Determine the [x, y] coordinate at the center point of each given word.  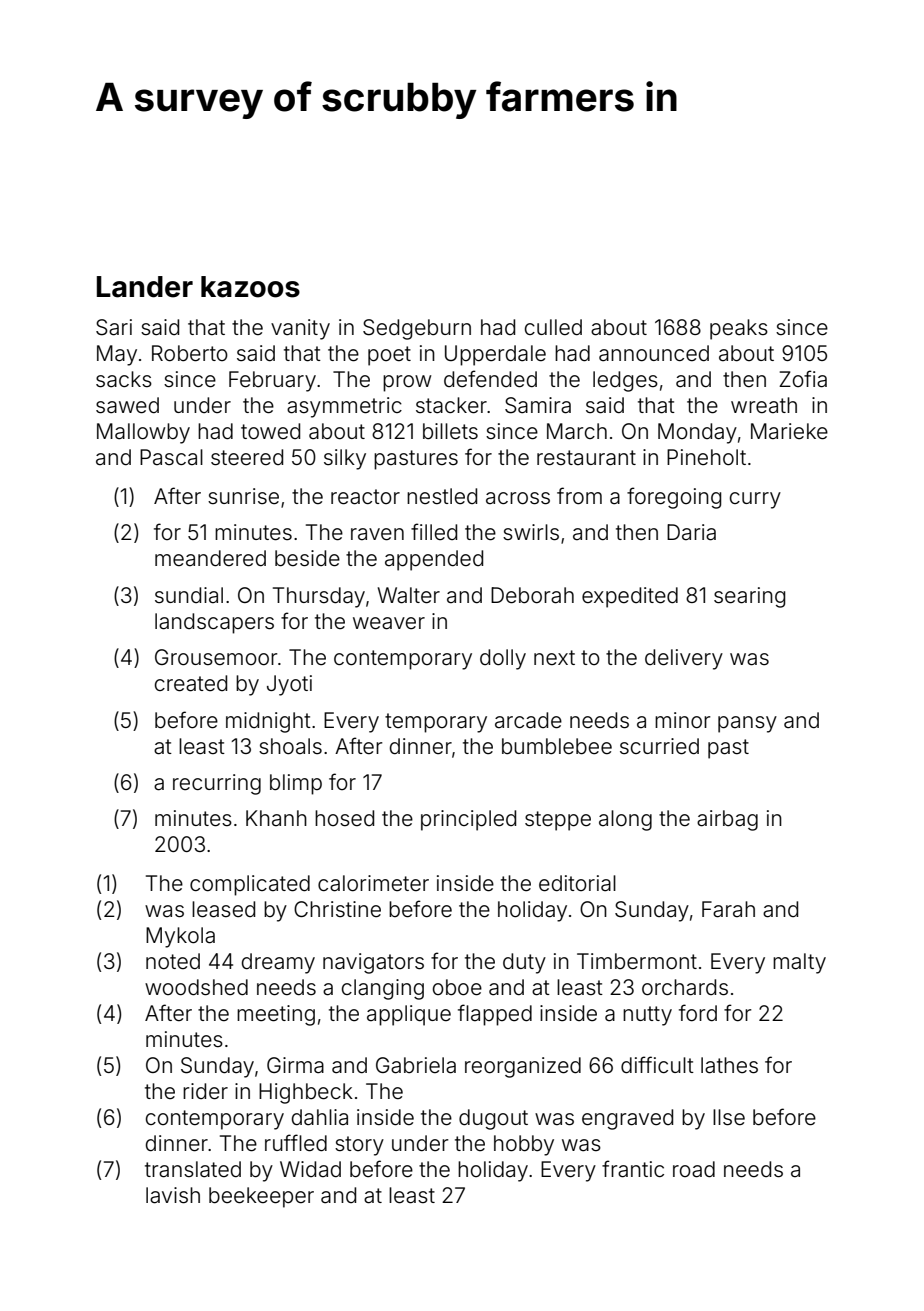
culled [553, 327]
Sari [114, 327]
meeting [276, 1015]
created [191, 683]
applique [409, 1015]
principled [468, 820]
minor [682, 720]
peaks [739, 329]
